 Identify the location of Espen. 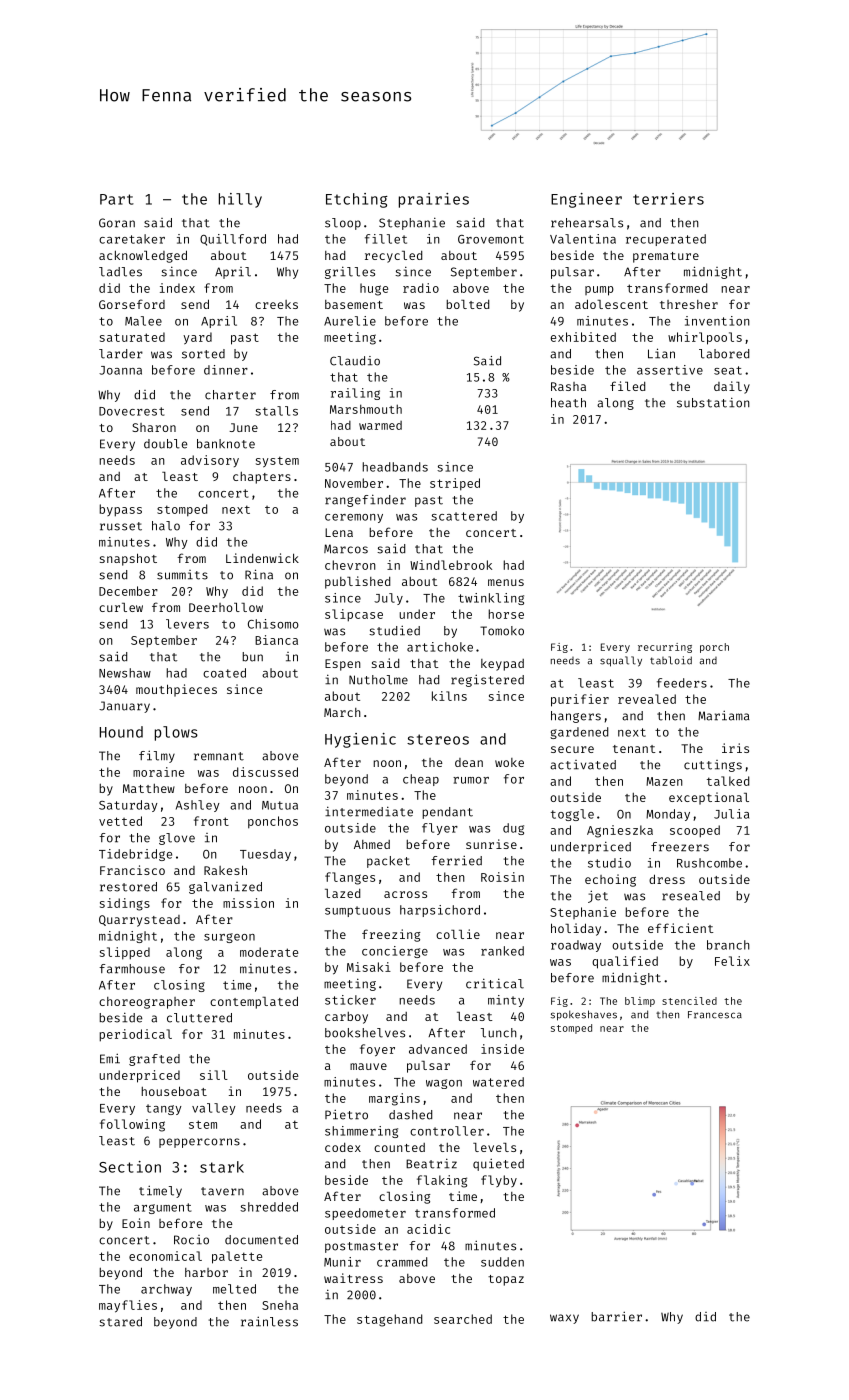
(343, 665).
